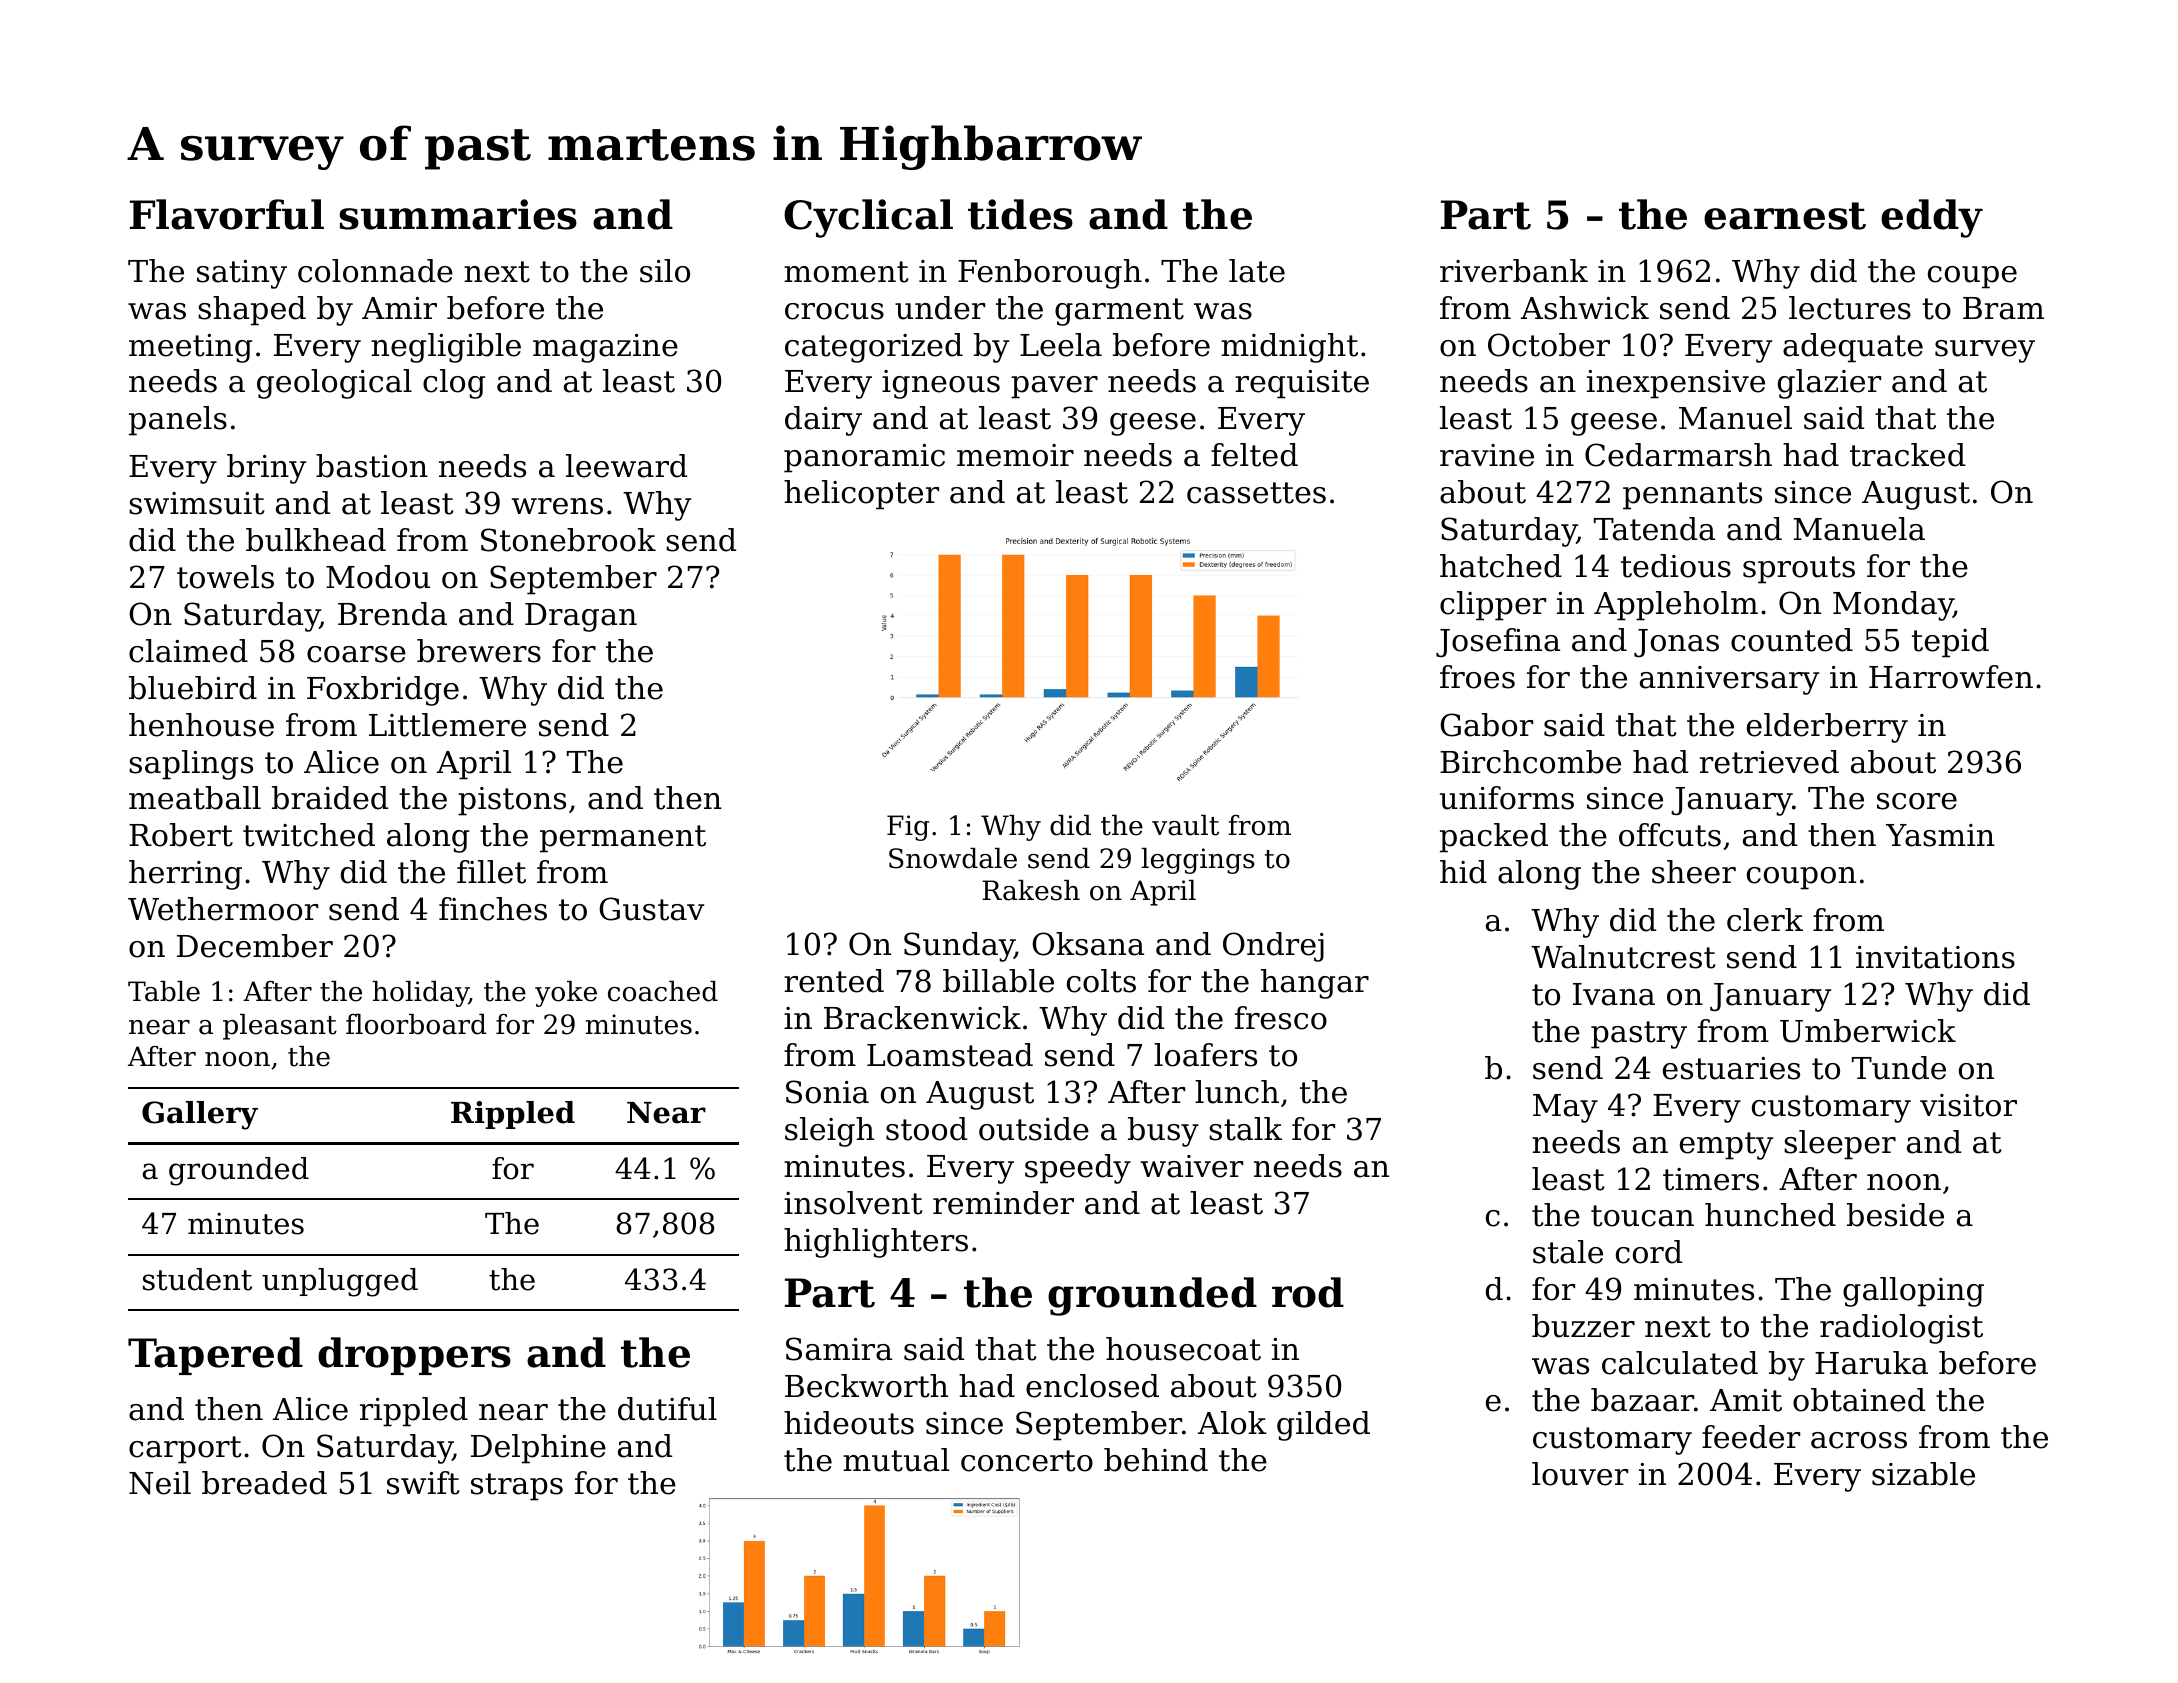  What do you see at coordinates (215, 1356) in the screenshot?
I see `Tapered` at bounding box center [215, 1356].
